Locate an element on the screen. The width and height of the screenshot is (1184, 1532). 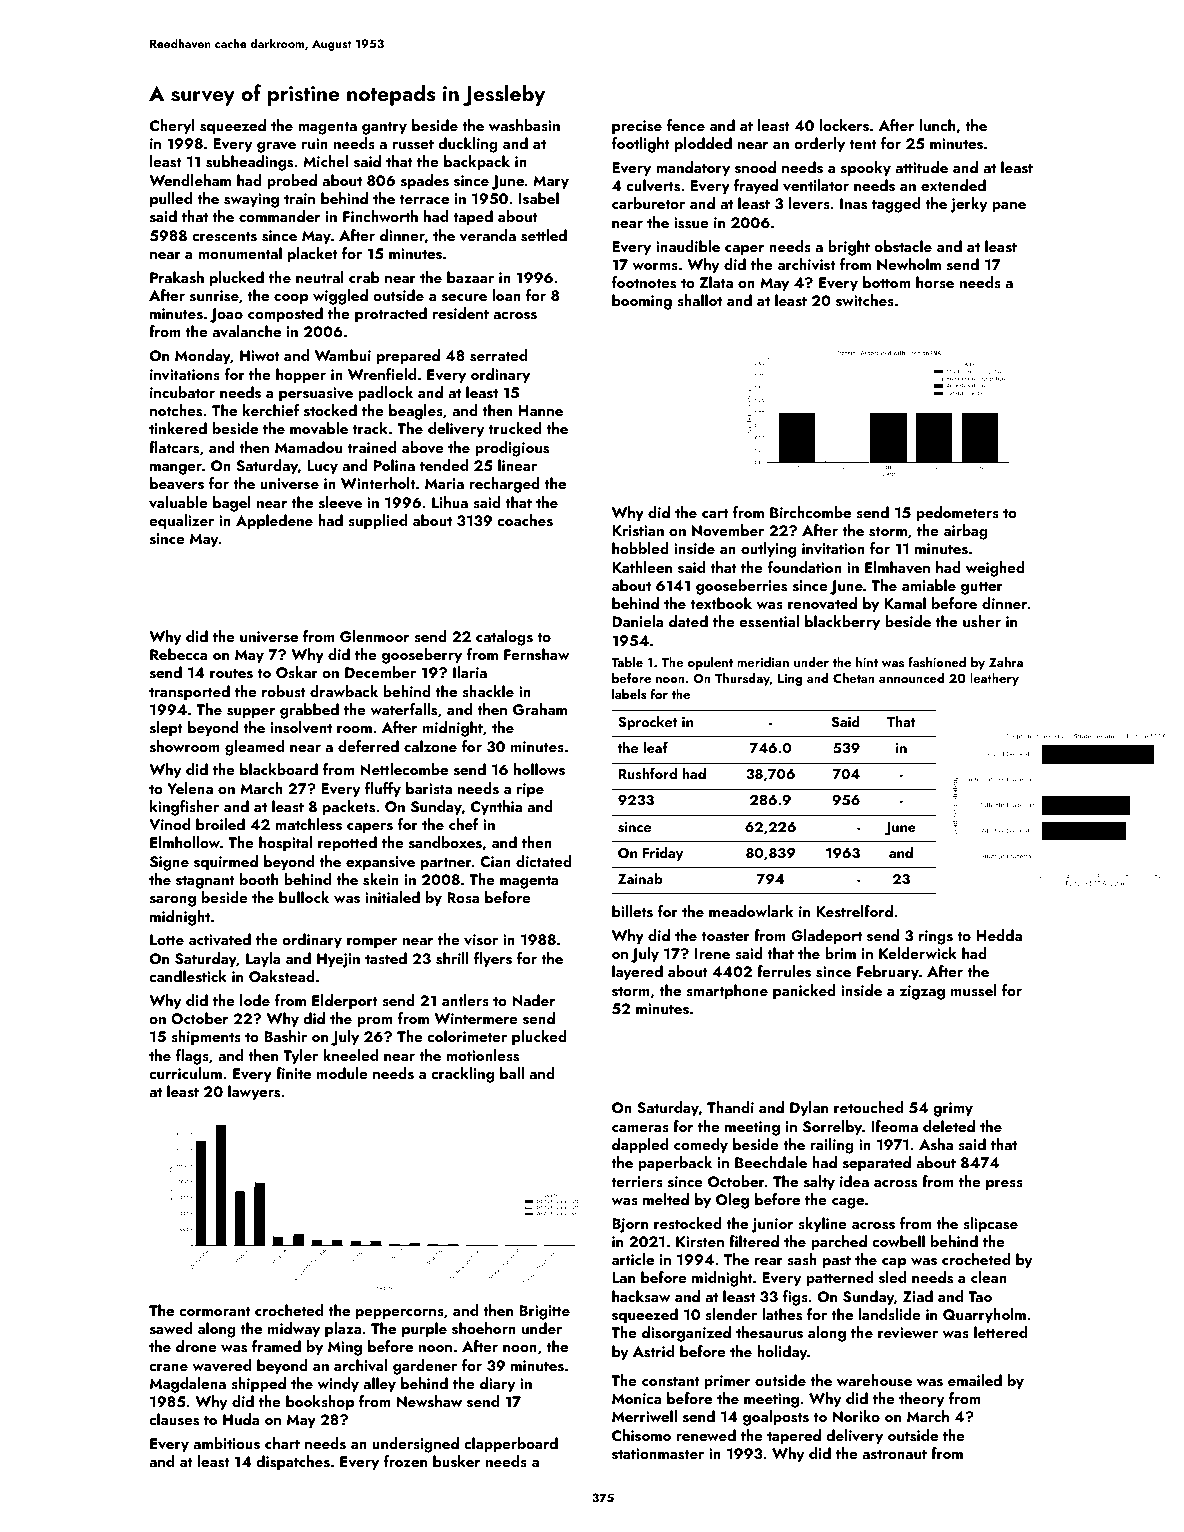
Bashir is located at coordinates (285, 1036).
